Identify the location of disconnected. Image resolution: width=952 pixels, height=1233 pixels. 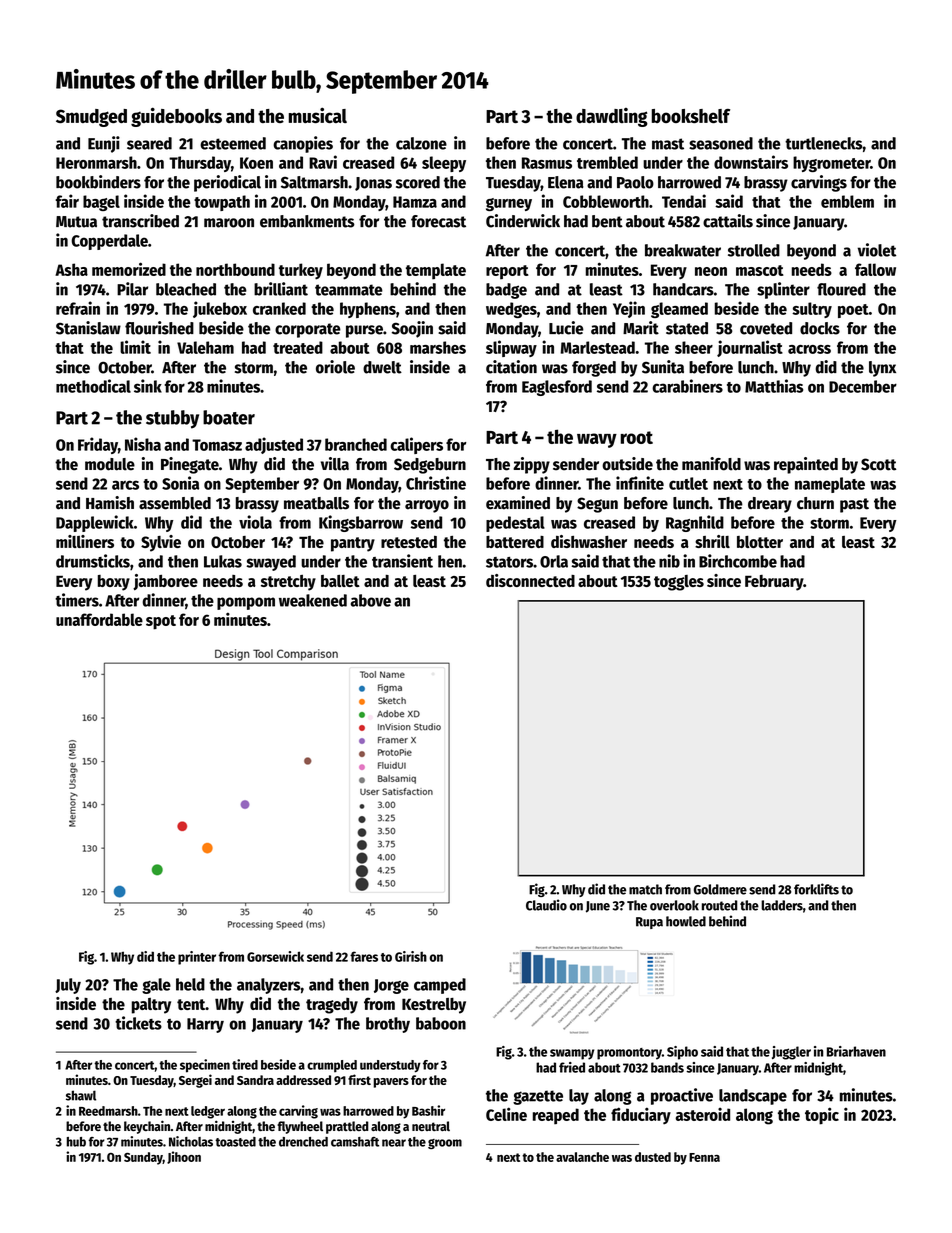
(530, 580).
